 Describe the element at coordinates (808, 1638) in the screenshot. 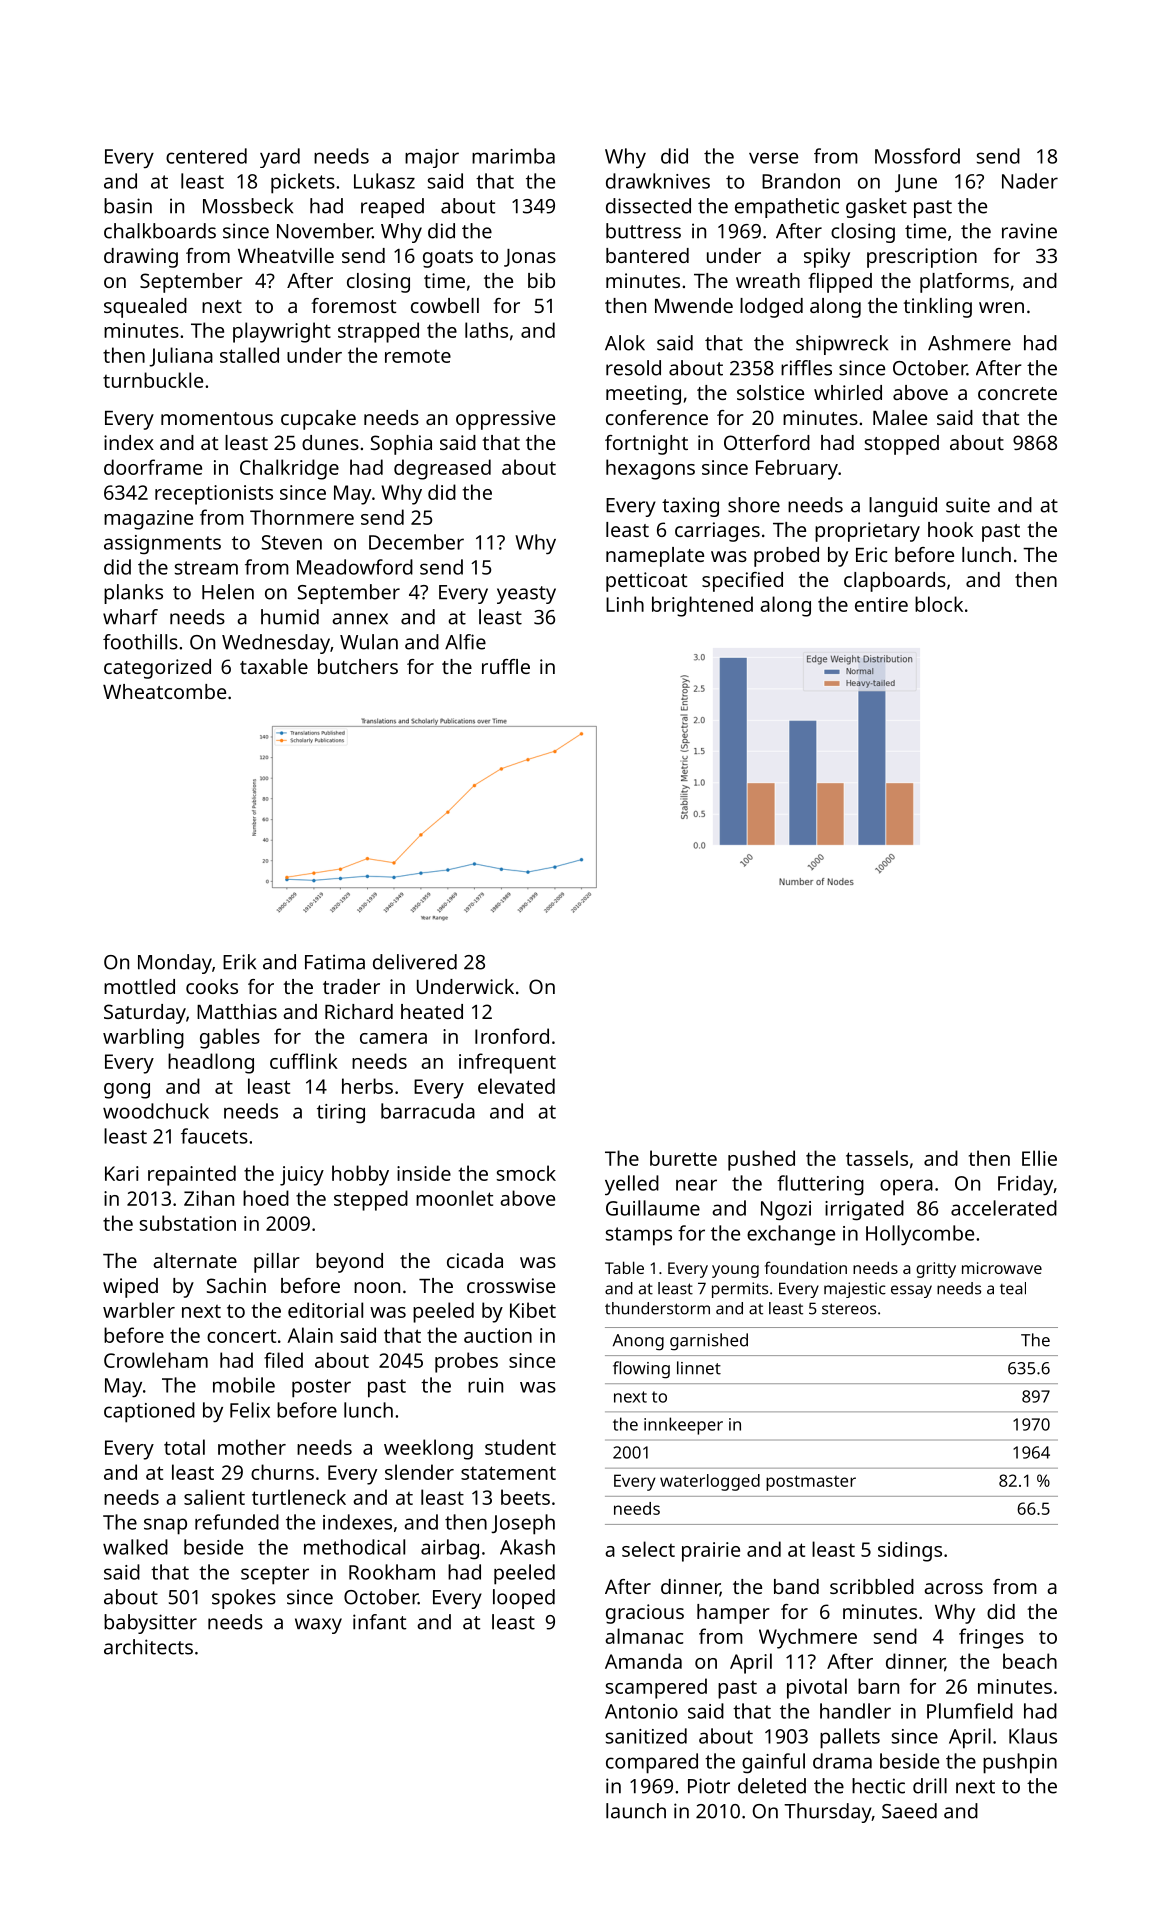

I see `Wychmere` at that location.
